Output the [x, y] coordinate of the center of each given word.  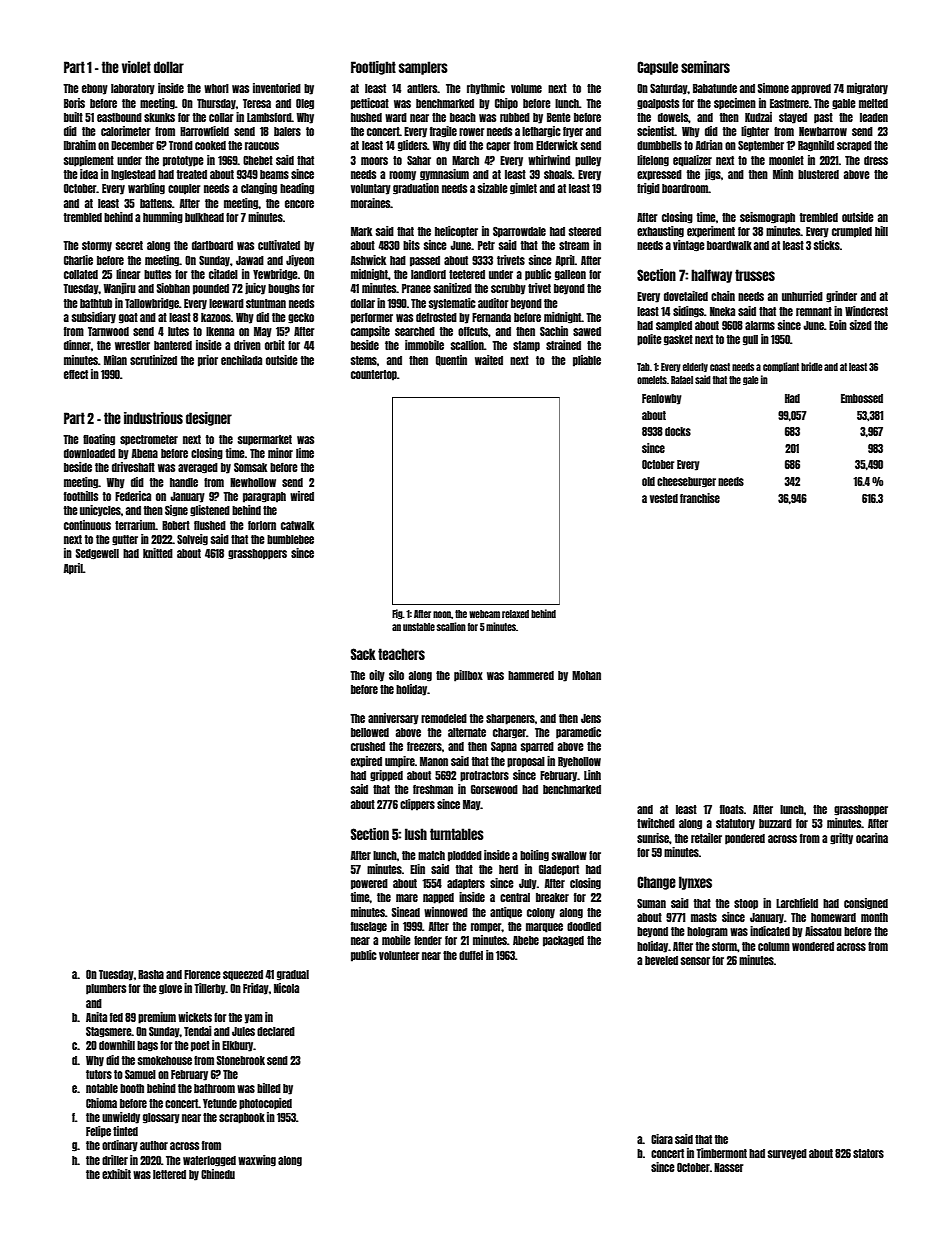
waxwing [257, 1161]
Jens [591, 718]
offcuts [473, 331]
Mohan [586, 675]
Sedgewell [97, 554]
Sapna [504, 747]
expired [366, 762]
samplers [423, 68]
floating [99, 440]
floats [732, 809]
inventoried [277, 88]
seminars [705, 67]
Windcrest [866, 311]
